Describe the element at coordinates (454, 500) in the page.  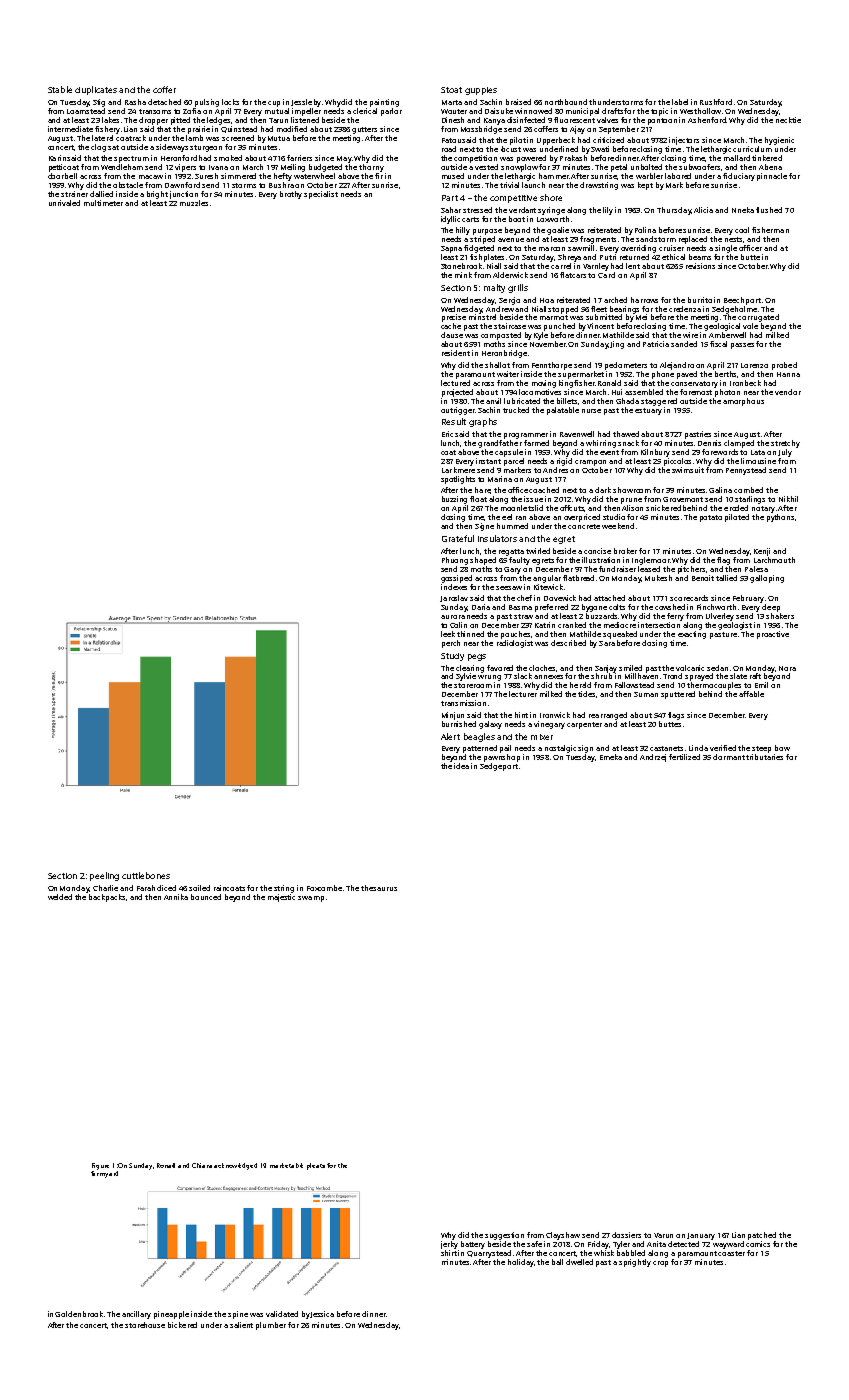
I see `buzzing` at that location.
